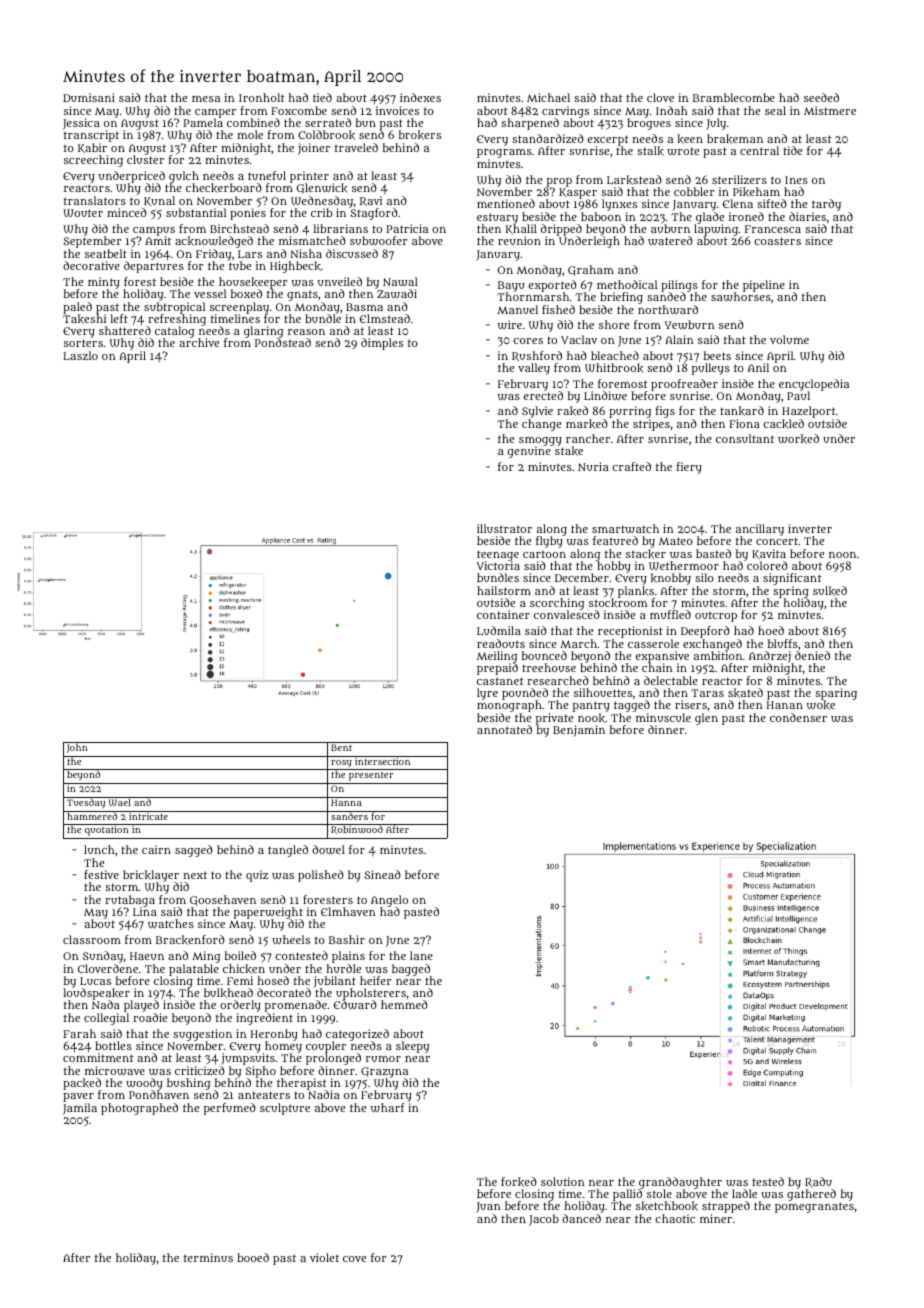 The width and height of the document is (924, 1308). I want to click on chaotic, so click(675, 1218).
